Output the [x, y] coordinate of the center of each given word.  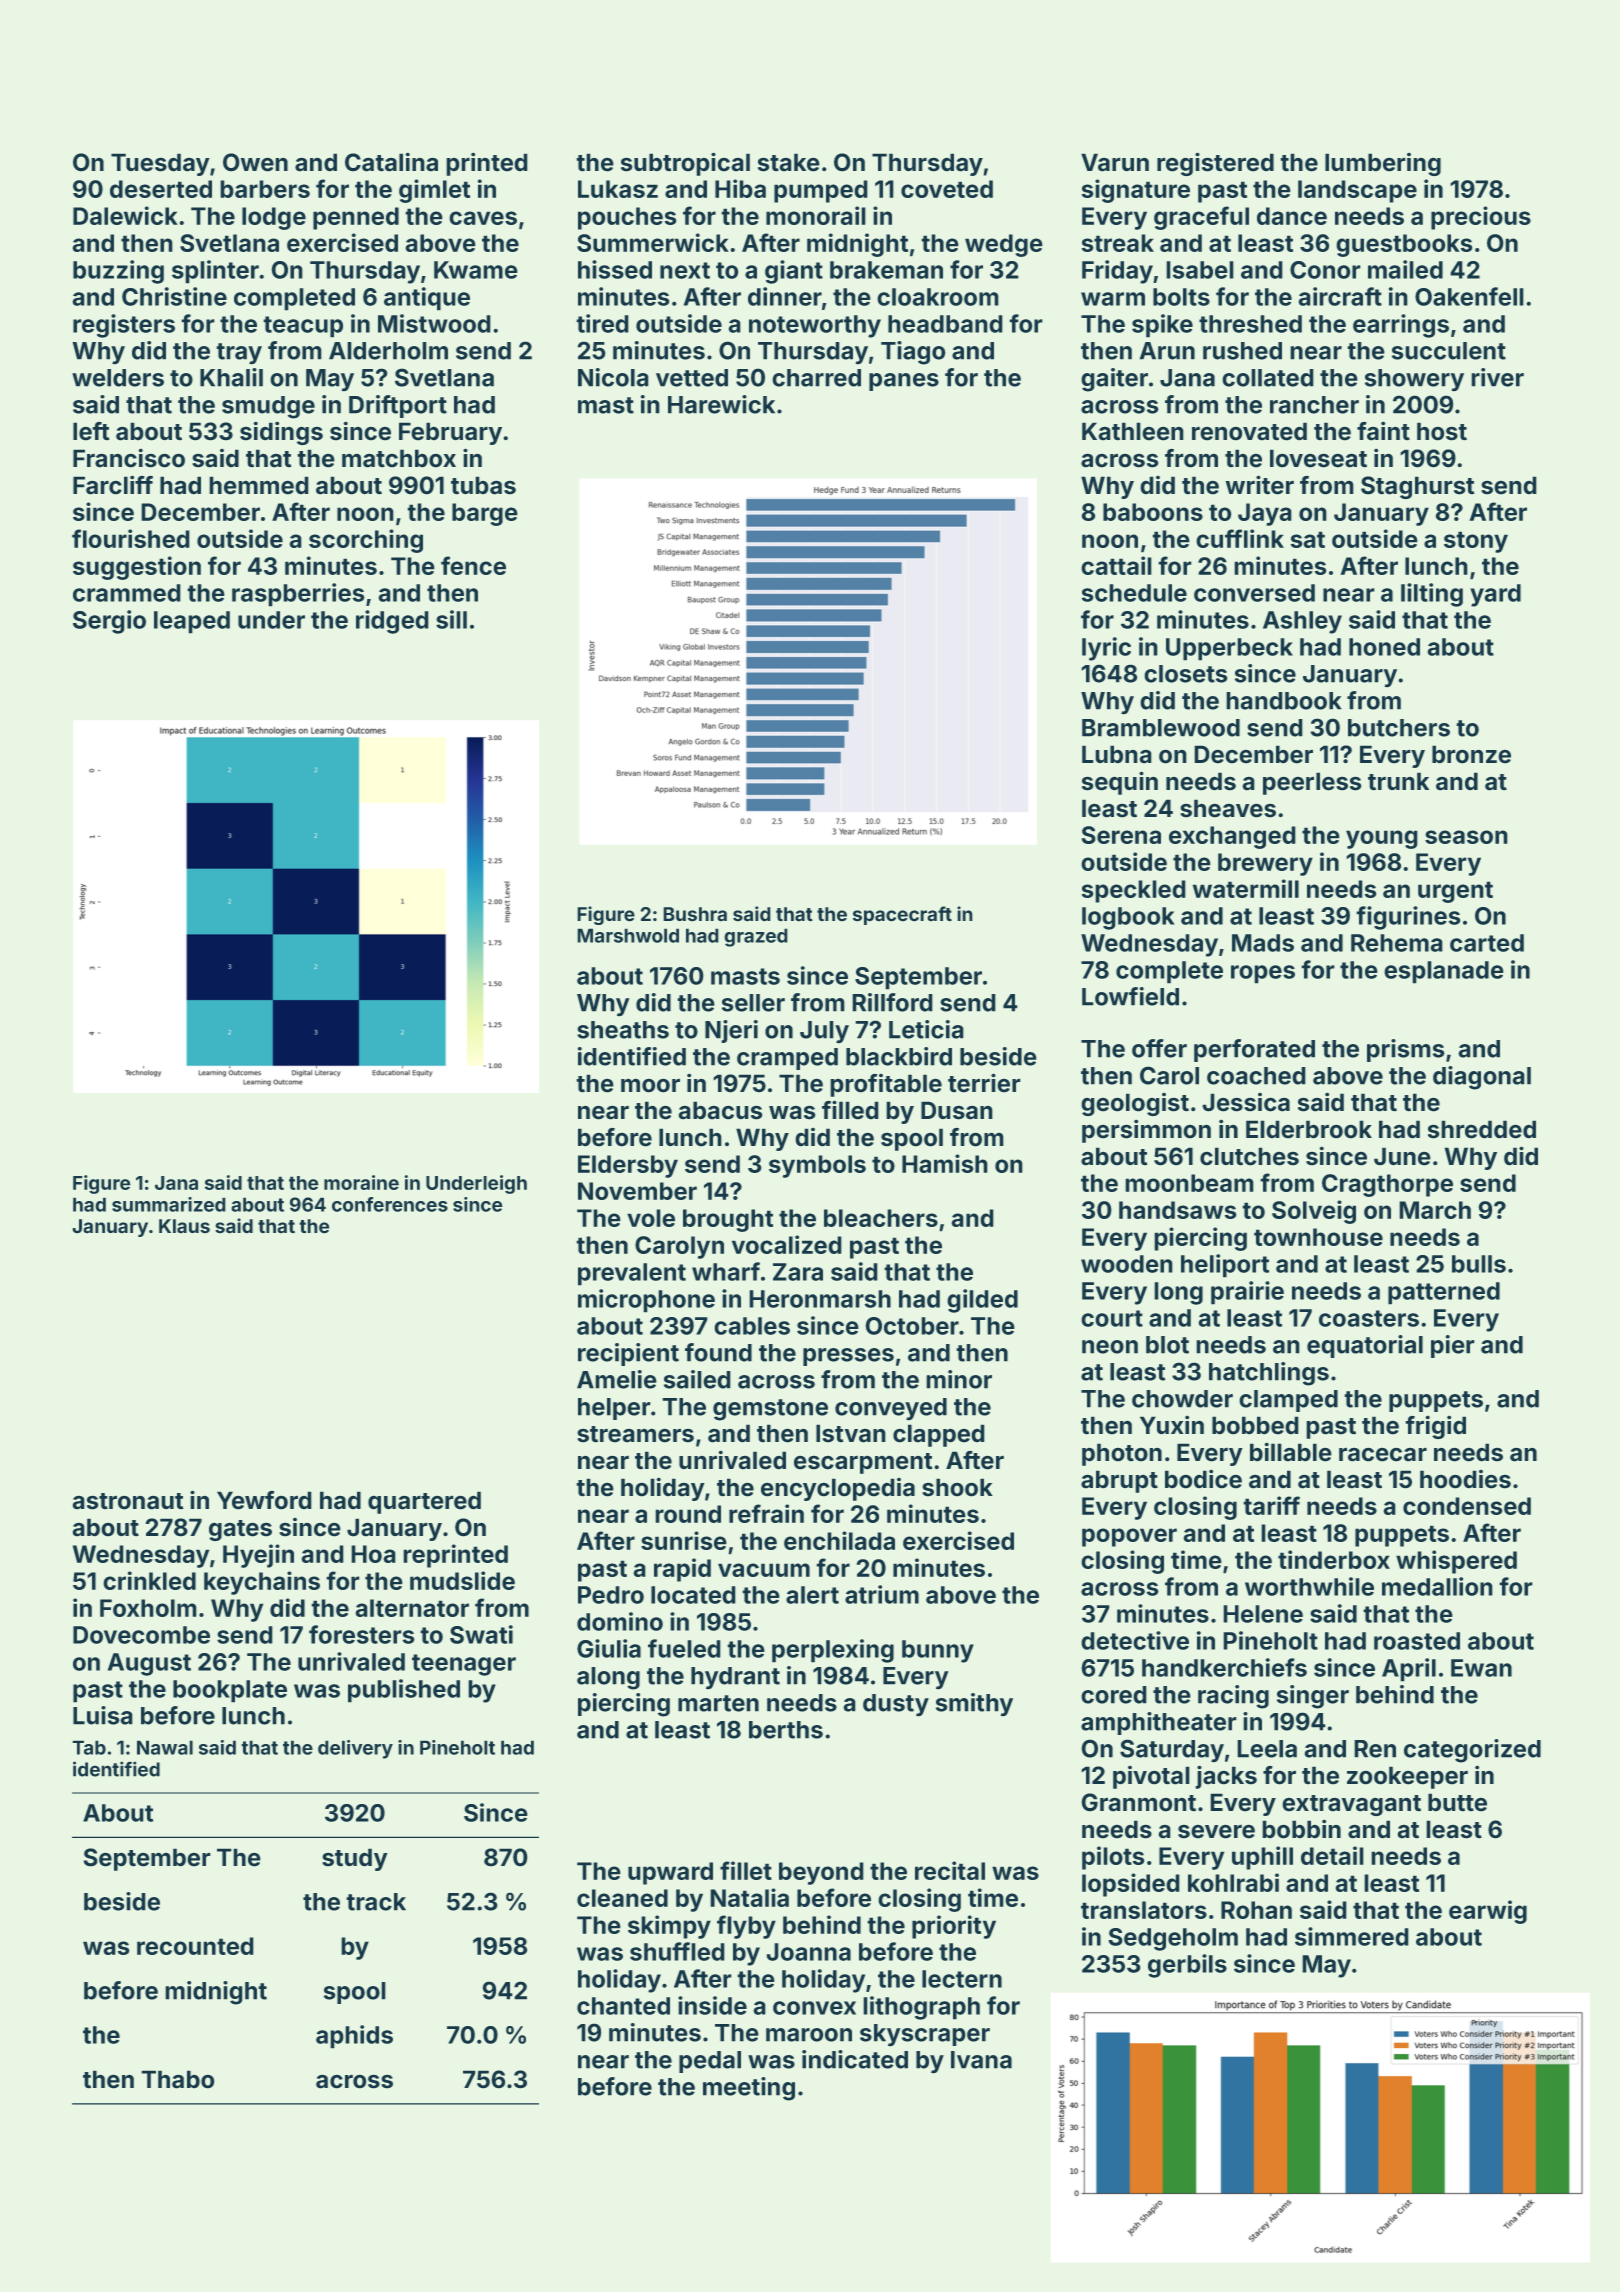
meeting [749, 2089]
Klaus [184, 1226]
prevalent [632, 1274]
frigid [1435, 1427]
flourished [131, 538]
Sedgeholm [1173, 1939]
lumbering [1383, 164]
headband [945, 324]
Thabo [178, 2079]
